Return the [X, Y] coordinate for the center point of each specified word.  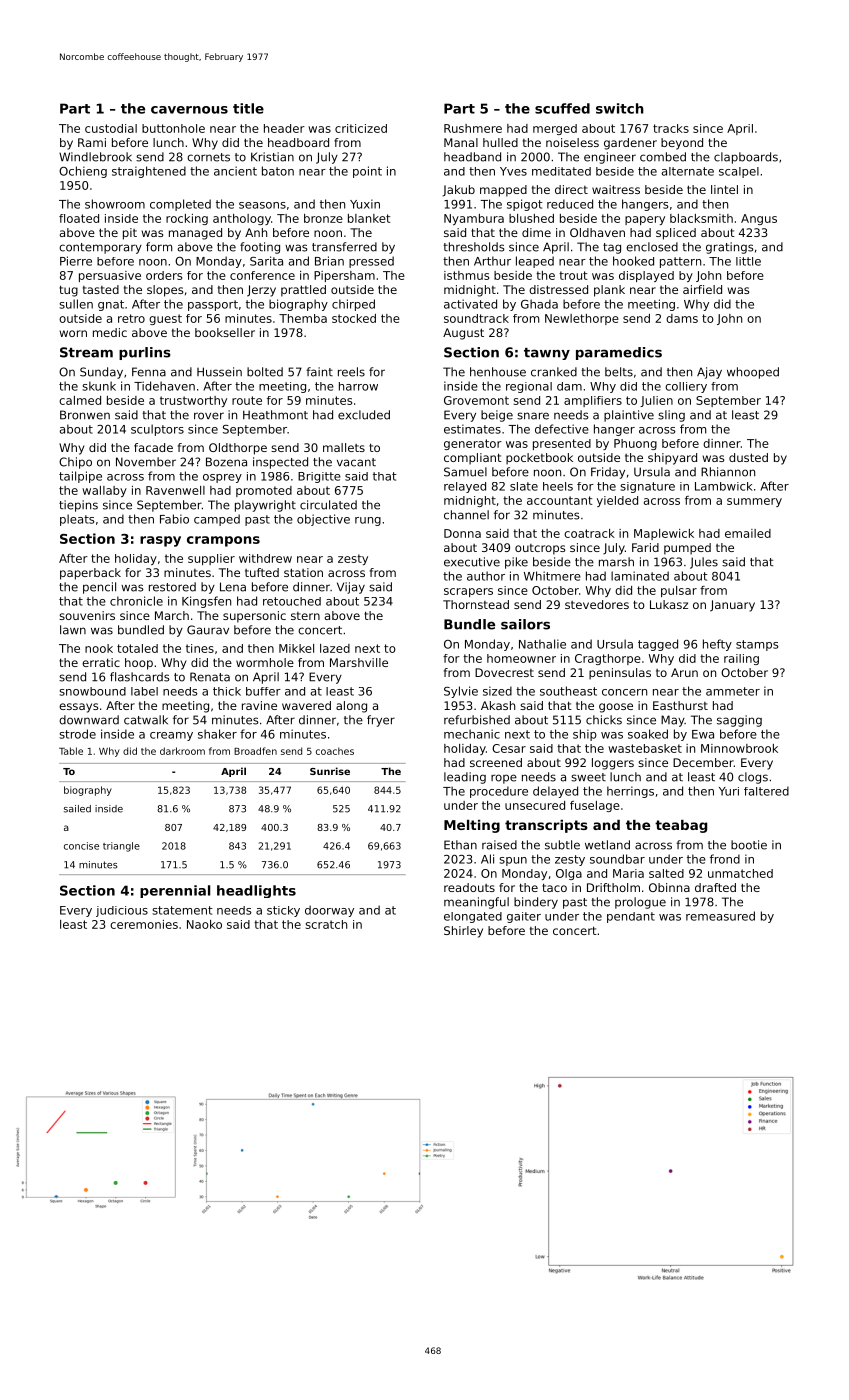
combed [663, 157]
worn [73, 333]
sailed [77, 809]
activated [470, 304]
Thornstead [476, 604]
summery [754, 502]
